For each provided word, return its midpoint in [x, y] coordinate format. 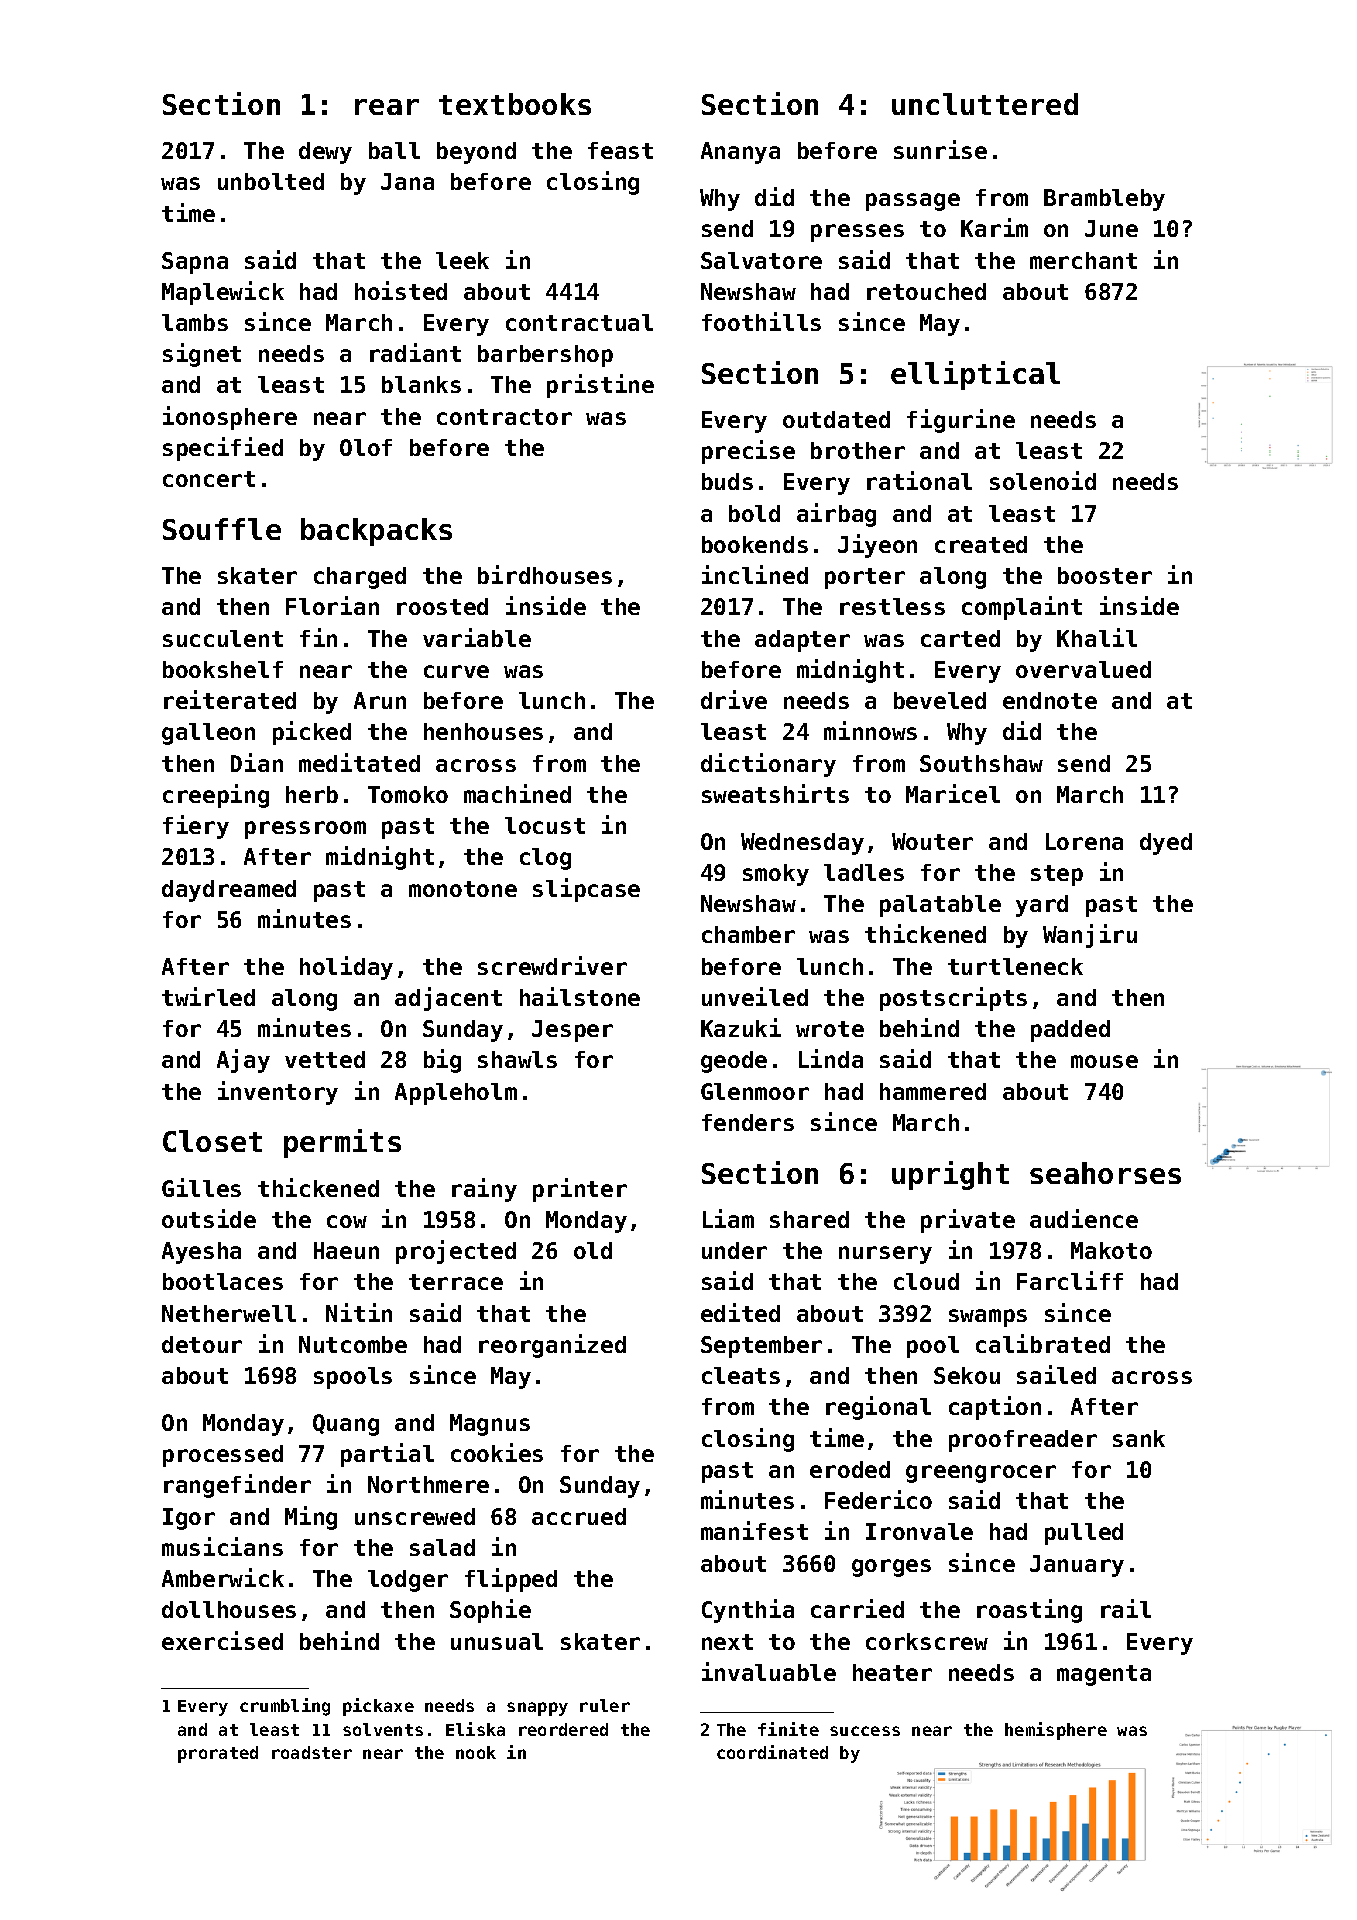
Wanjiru [1090, 936]
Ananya [740, 153]
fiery [196, 827]
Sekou [967, 1375]
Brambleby [1104, 200]
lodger [408, 1581]
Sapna [195, 263]
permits [342, 1143]
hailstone [580, 996]
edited [740, 1312]
